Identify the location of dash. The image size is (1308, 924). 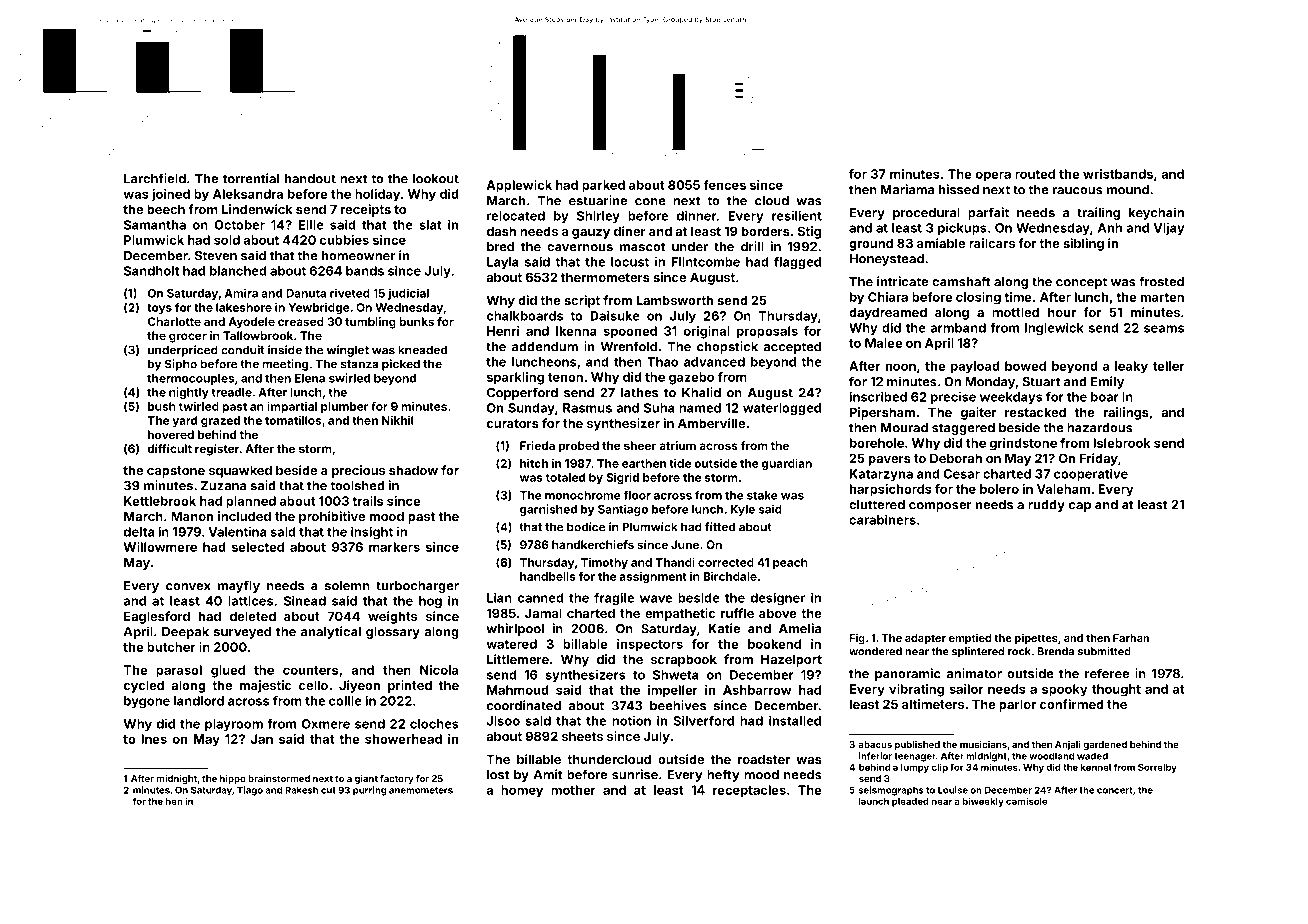
(501, 231).
